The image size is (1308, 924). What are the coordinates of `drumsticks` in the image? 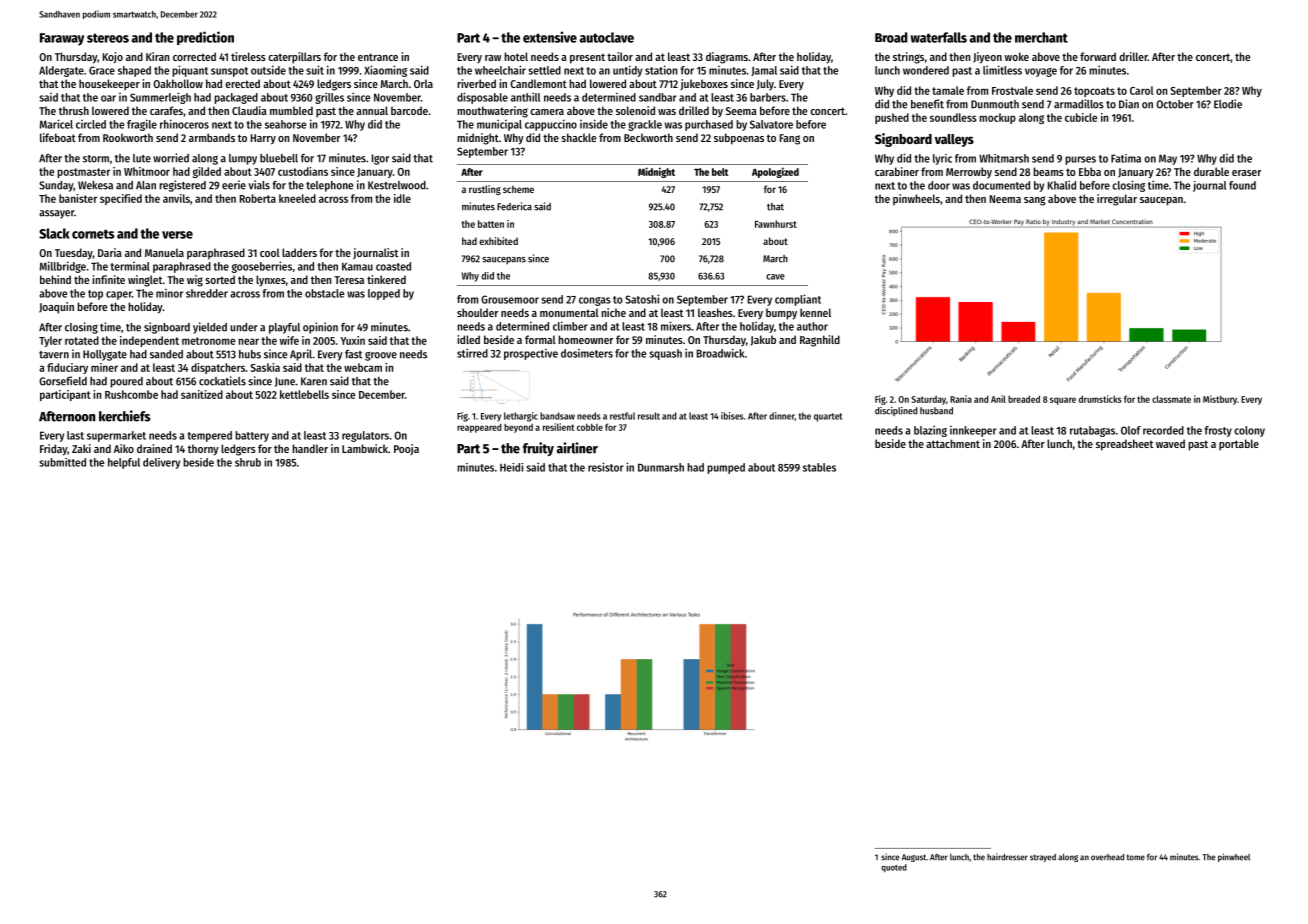 It's located at (1100, 399).
